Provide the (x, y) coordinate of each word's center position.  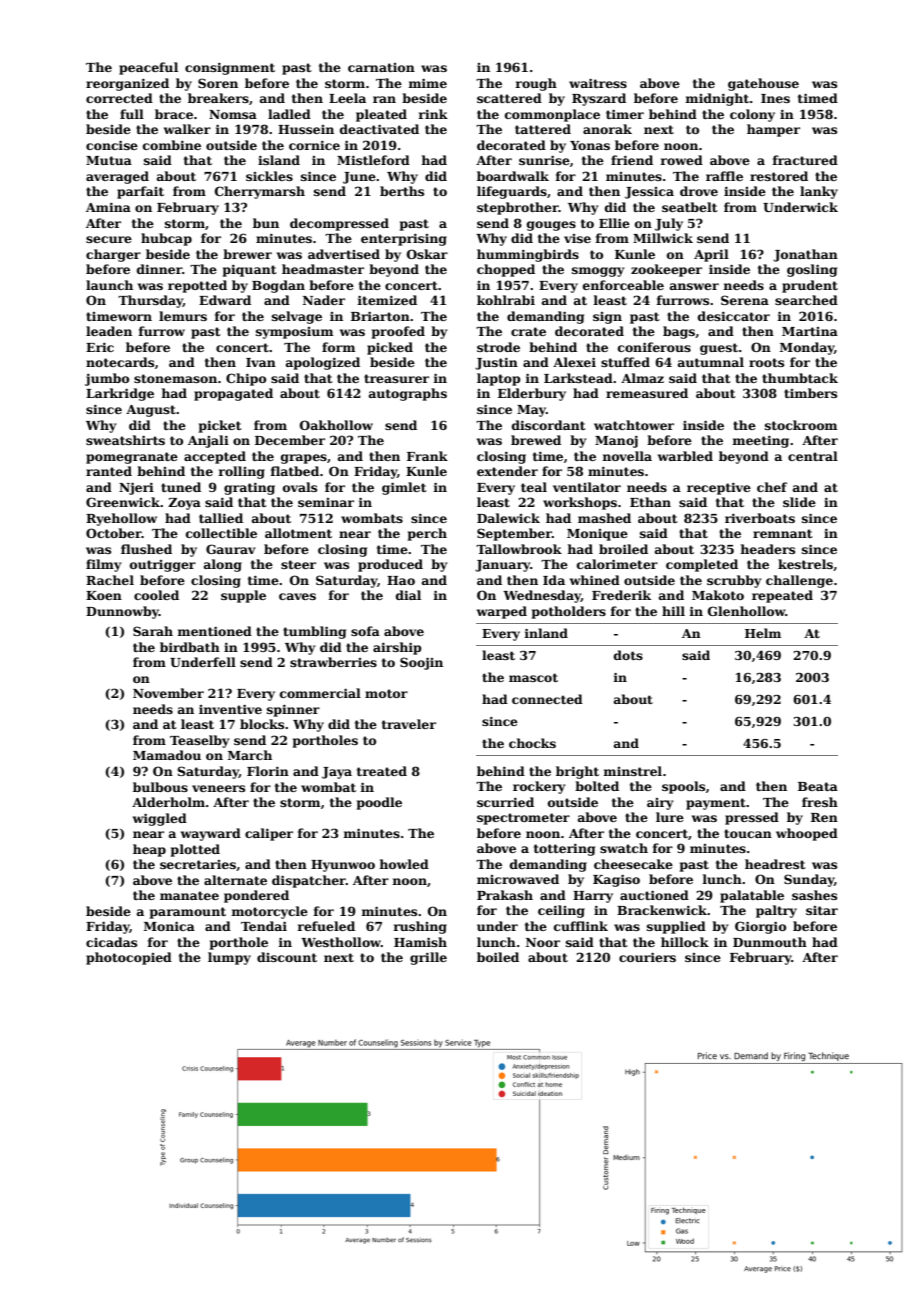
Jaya (337, 773)
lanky (819, 192)
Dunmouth (770, 942)
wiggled (160, 819)
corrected (119, 98)
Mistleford (373, 160)
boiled (498, 957)
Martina (810, 331)
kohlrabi (506, 300)
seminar (326, 502)
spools (683, 787)
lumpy (229, 958)
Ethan (650, 502)
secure (109, 239)
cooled (156, 595)
